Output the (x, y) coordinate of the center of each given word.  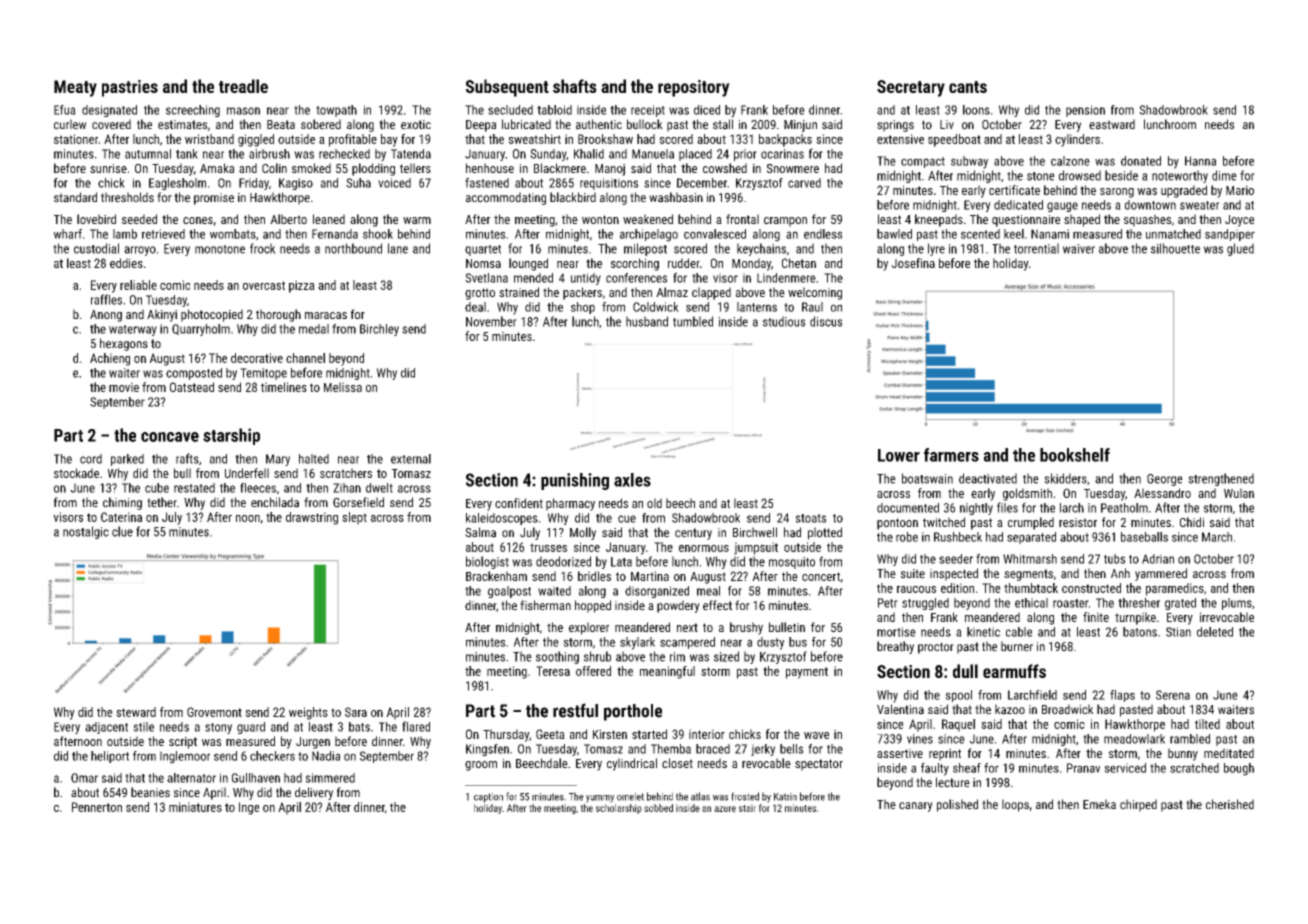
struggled (925, 604)
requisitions (609, 184)
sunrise (108, 168)
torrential (1036, 248)
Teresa (553, 671)
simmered (330, 778)
